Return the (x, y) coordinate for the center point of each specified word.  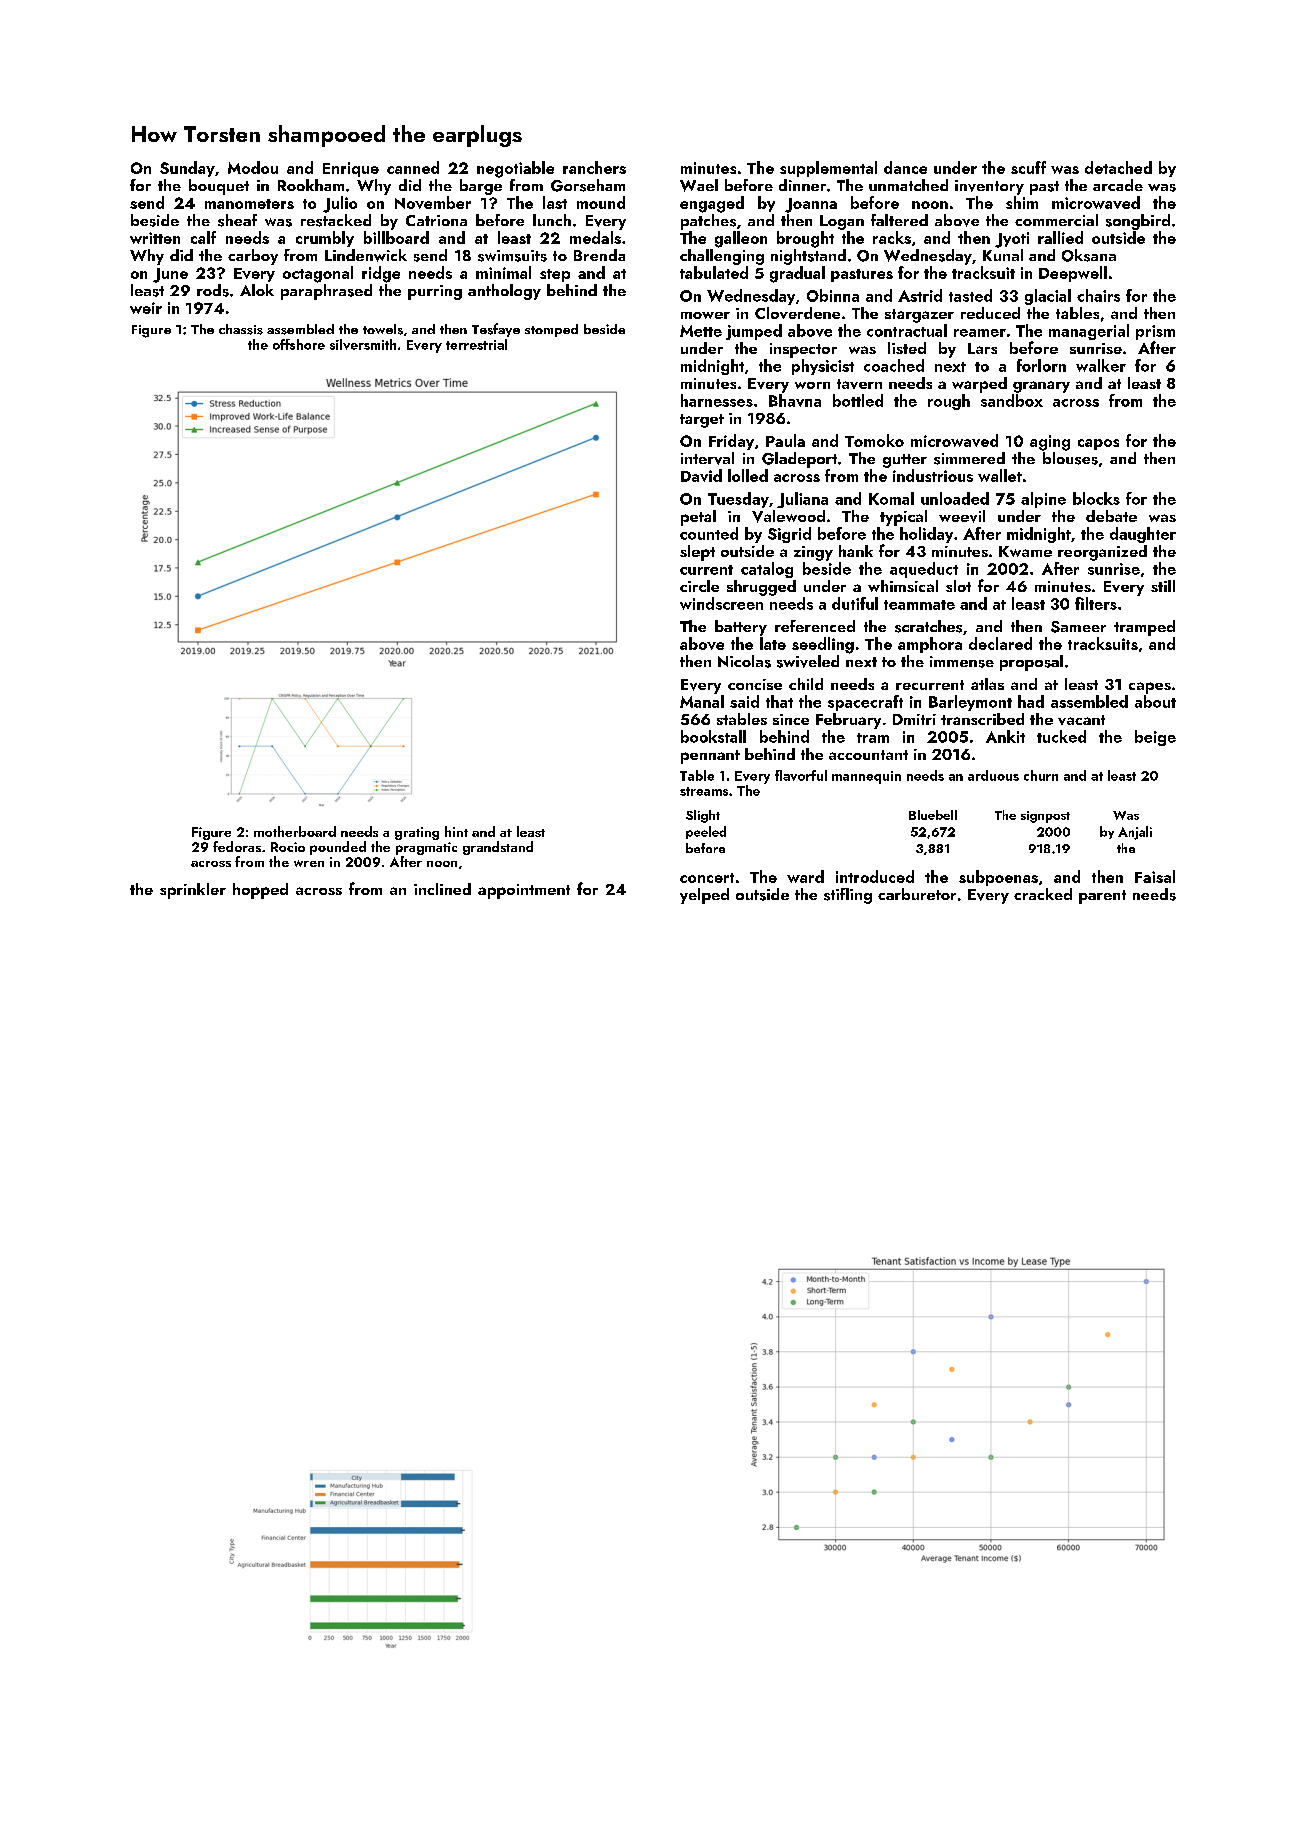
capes (1150, 688)
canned (413, 167)
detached (1118, 167)
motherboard (295, 831)
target (702, 421)
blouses (1070, 458)
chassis (241, 329)
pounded (338, 848)
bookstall (713, 736)
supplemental (828, 169)
